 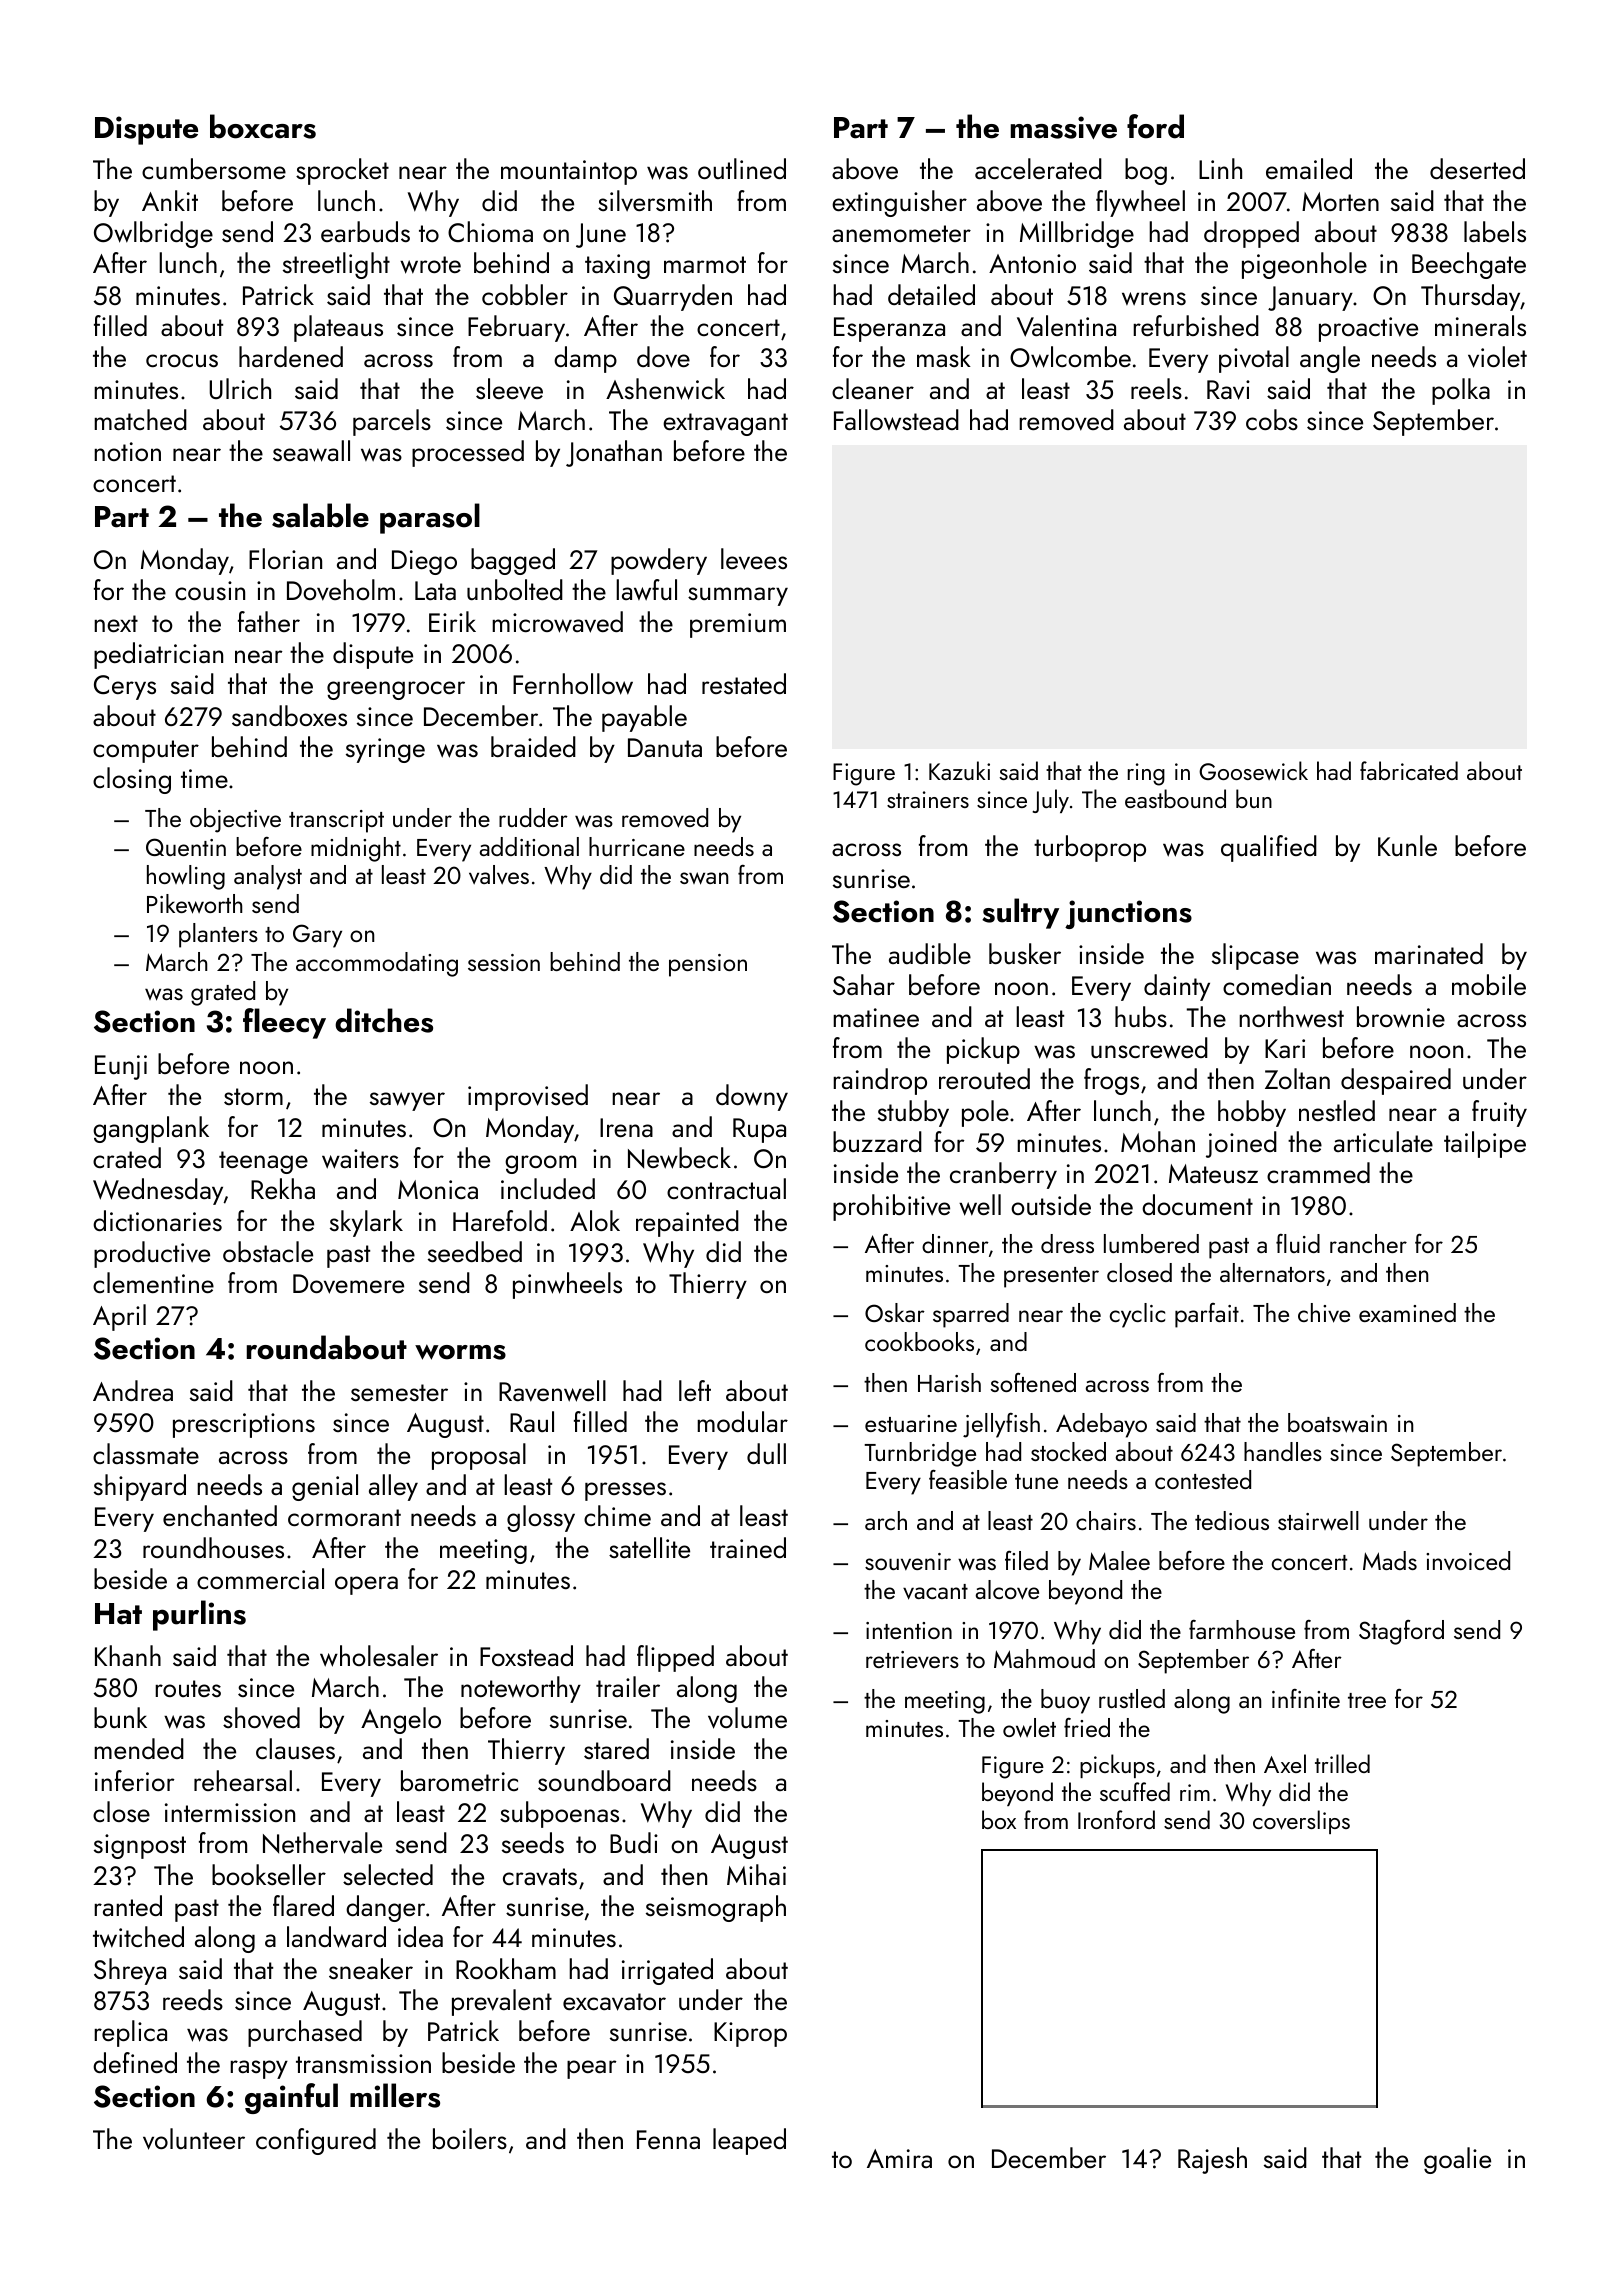 What do you see at coordinates (194, 2139) in the screenshot?
I see `volunteer` at bounding box center [194, 2139].
